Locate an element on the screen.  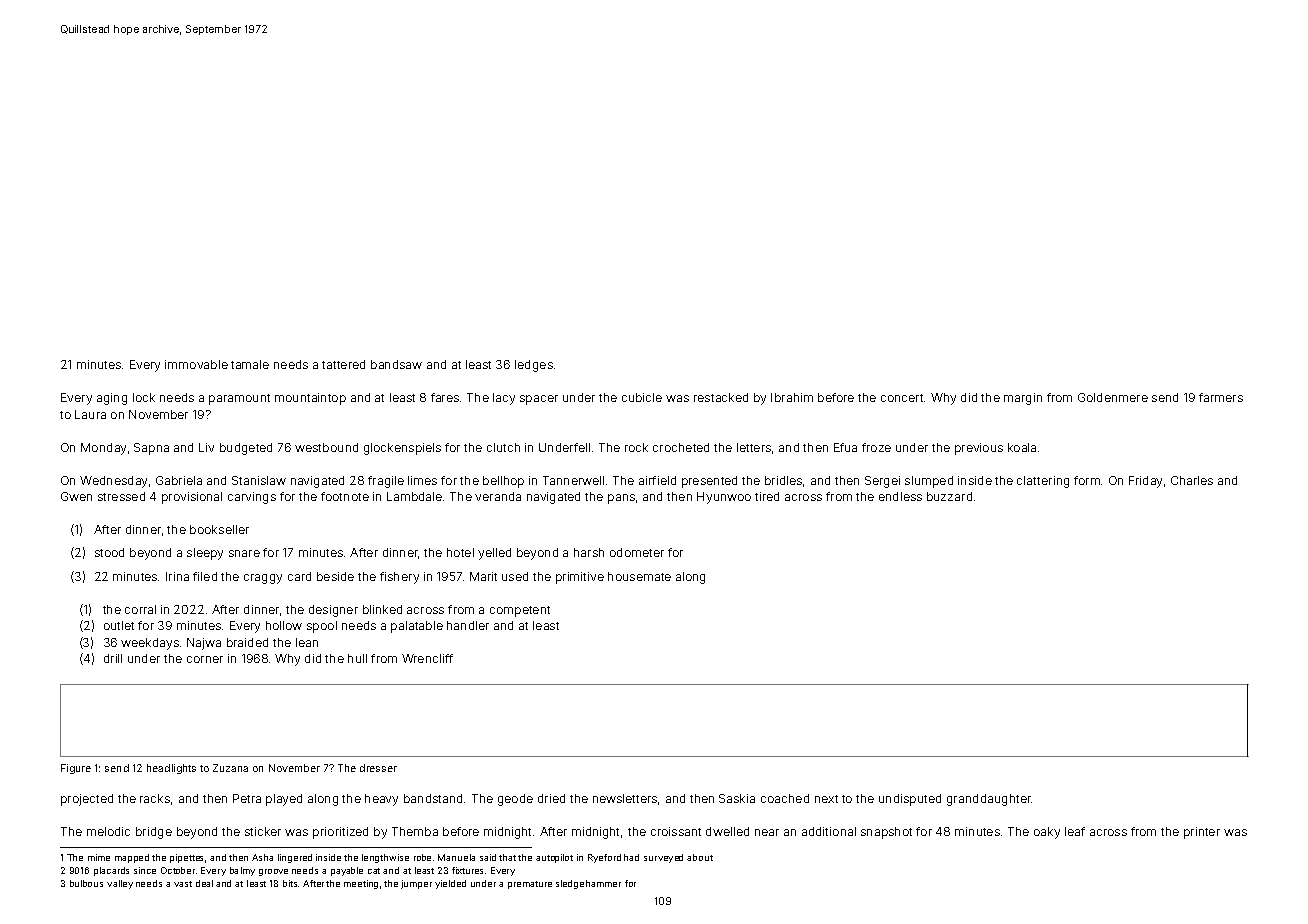
Lambdale is located at coordinates (414, 496).
